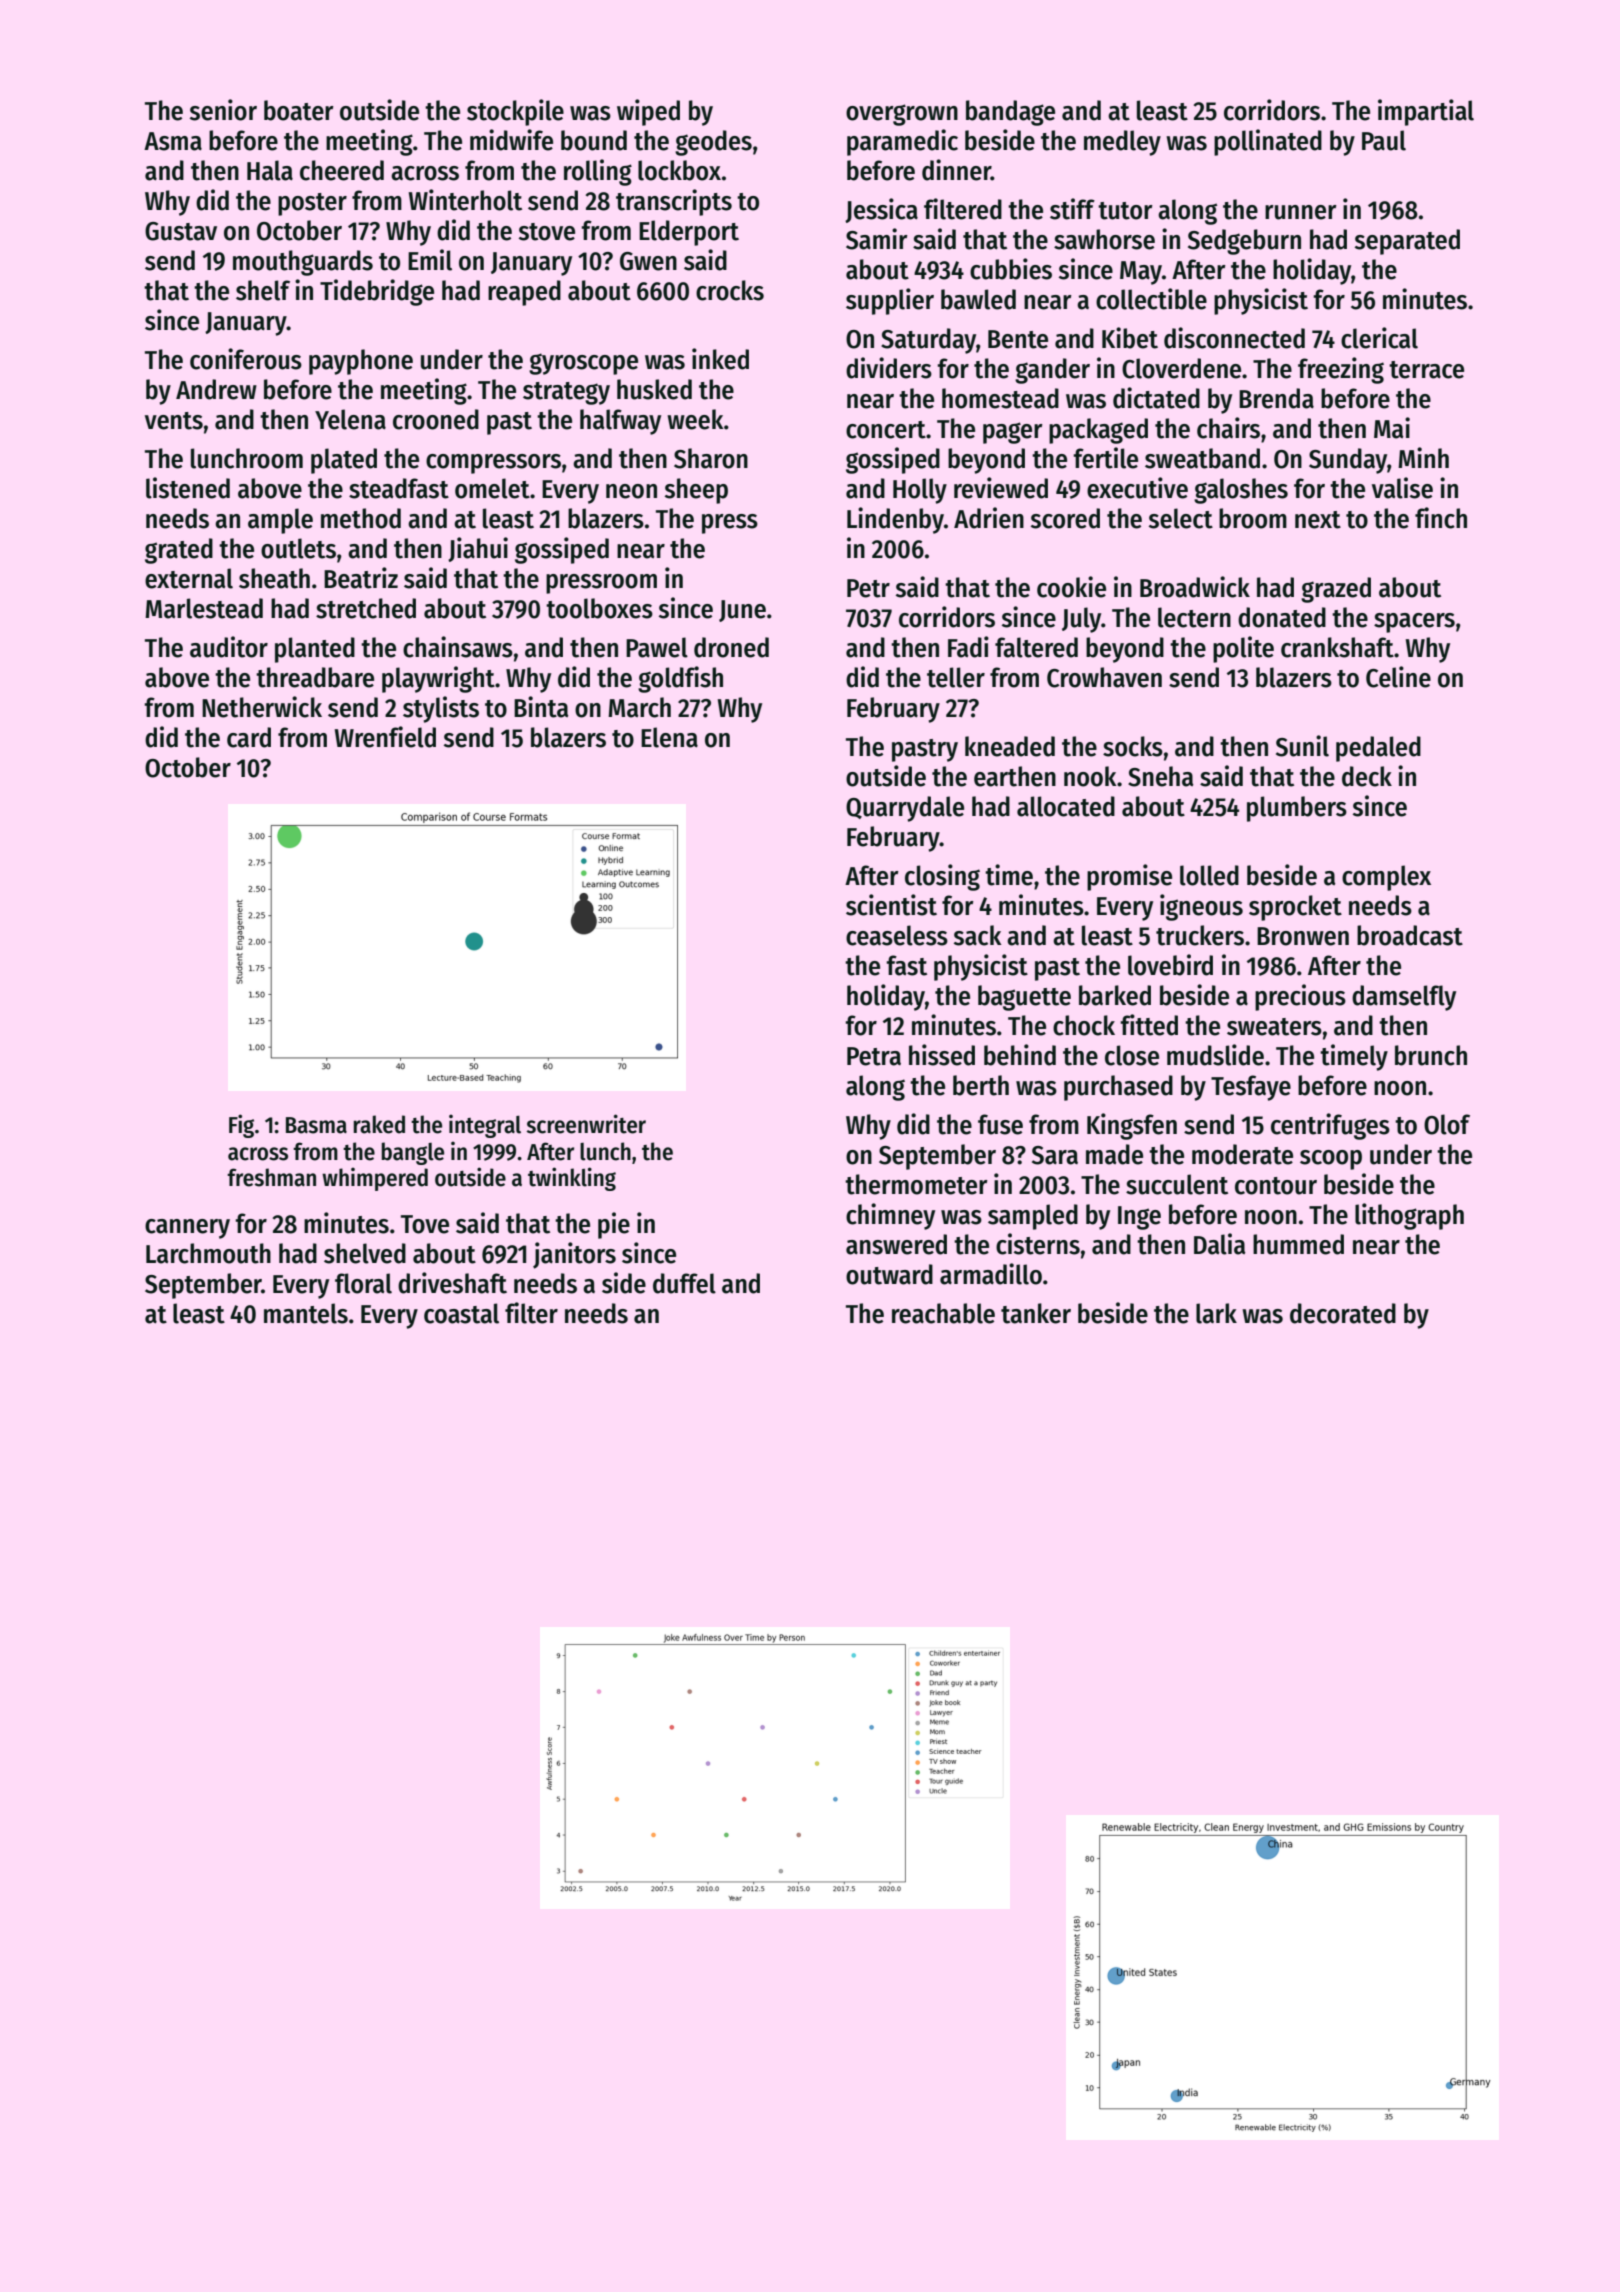  Describe the element at coordinates (306, 1313) in the screenshot. I see `mantels` at that location.
